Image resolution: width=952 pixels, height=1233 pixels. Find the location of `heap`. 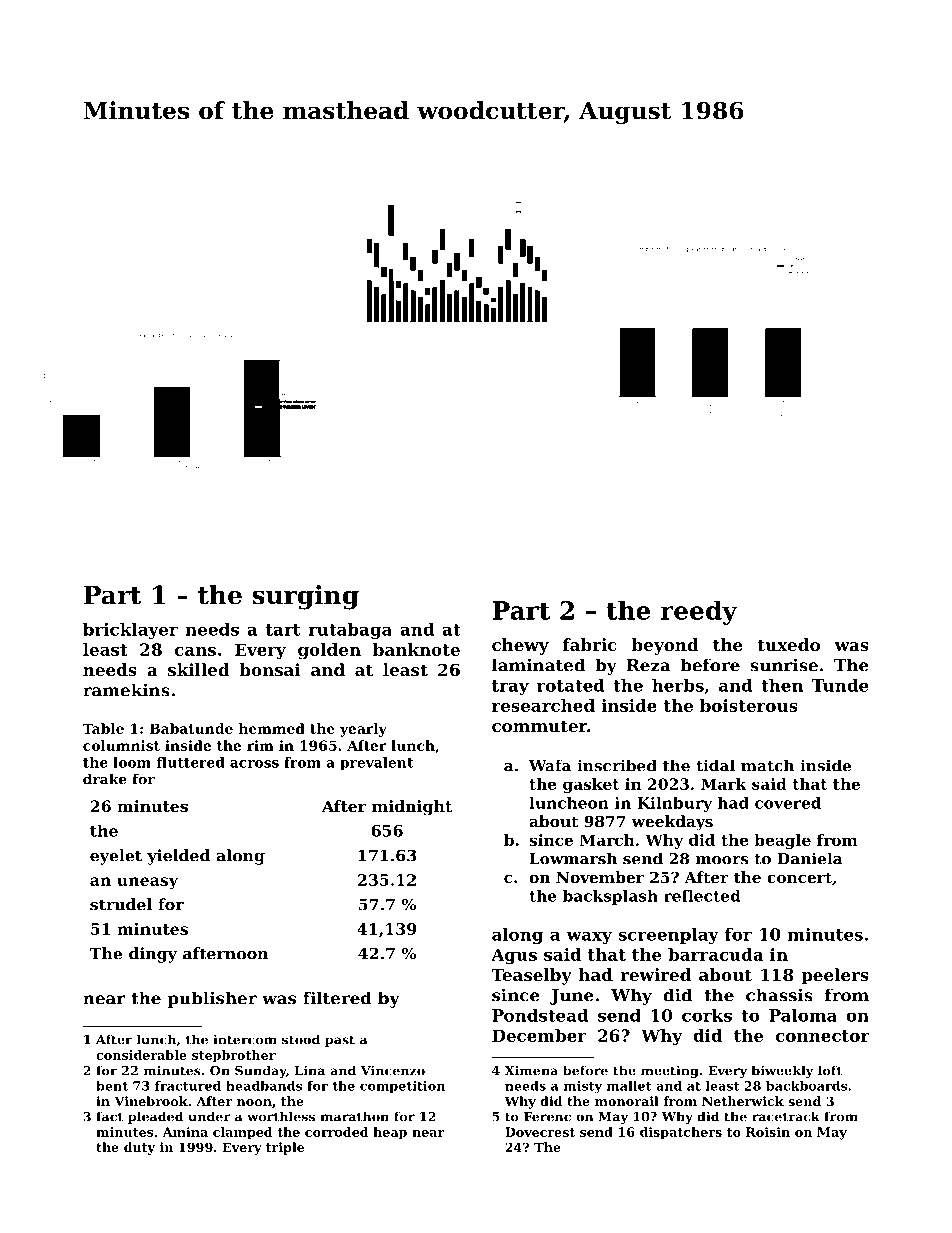

heap is located at coordinates (390, 1133).
